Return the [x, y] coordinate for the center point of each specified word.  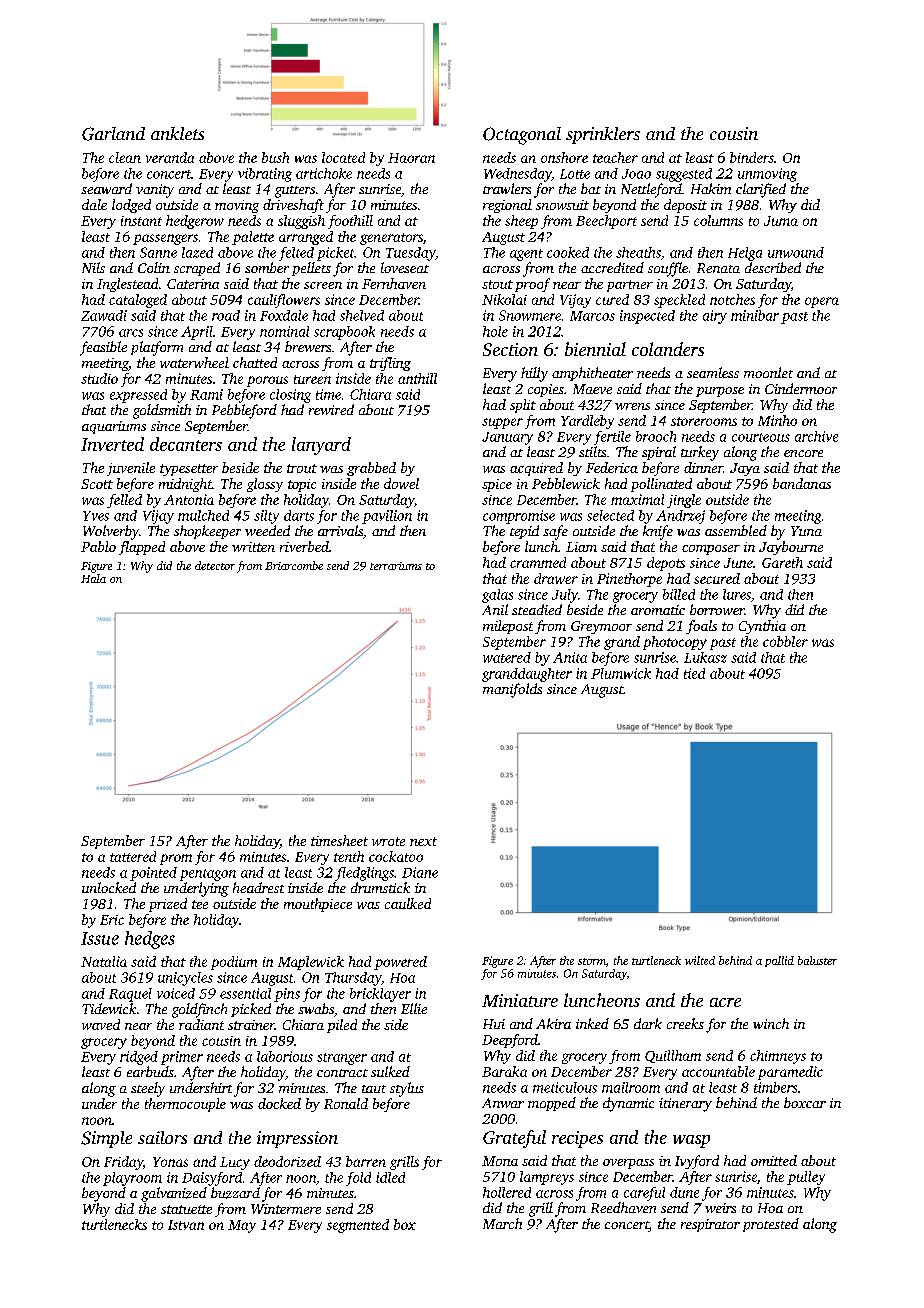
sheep [521, 222]
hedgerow [195, 222]
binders [752, 157]
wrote [388, 841]
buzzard [235, 1193]
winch [771, 1023]
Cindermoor [801, 388]
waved [101, 1024]
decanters [186, 444]
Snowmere [530, 315]
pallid [779, 961]
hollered [507, 1192]
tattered [133, 856]
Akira [553, 1023]
